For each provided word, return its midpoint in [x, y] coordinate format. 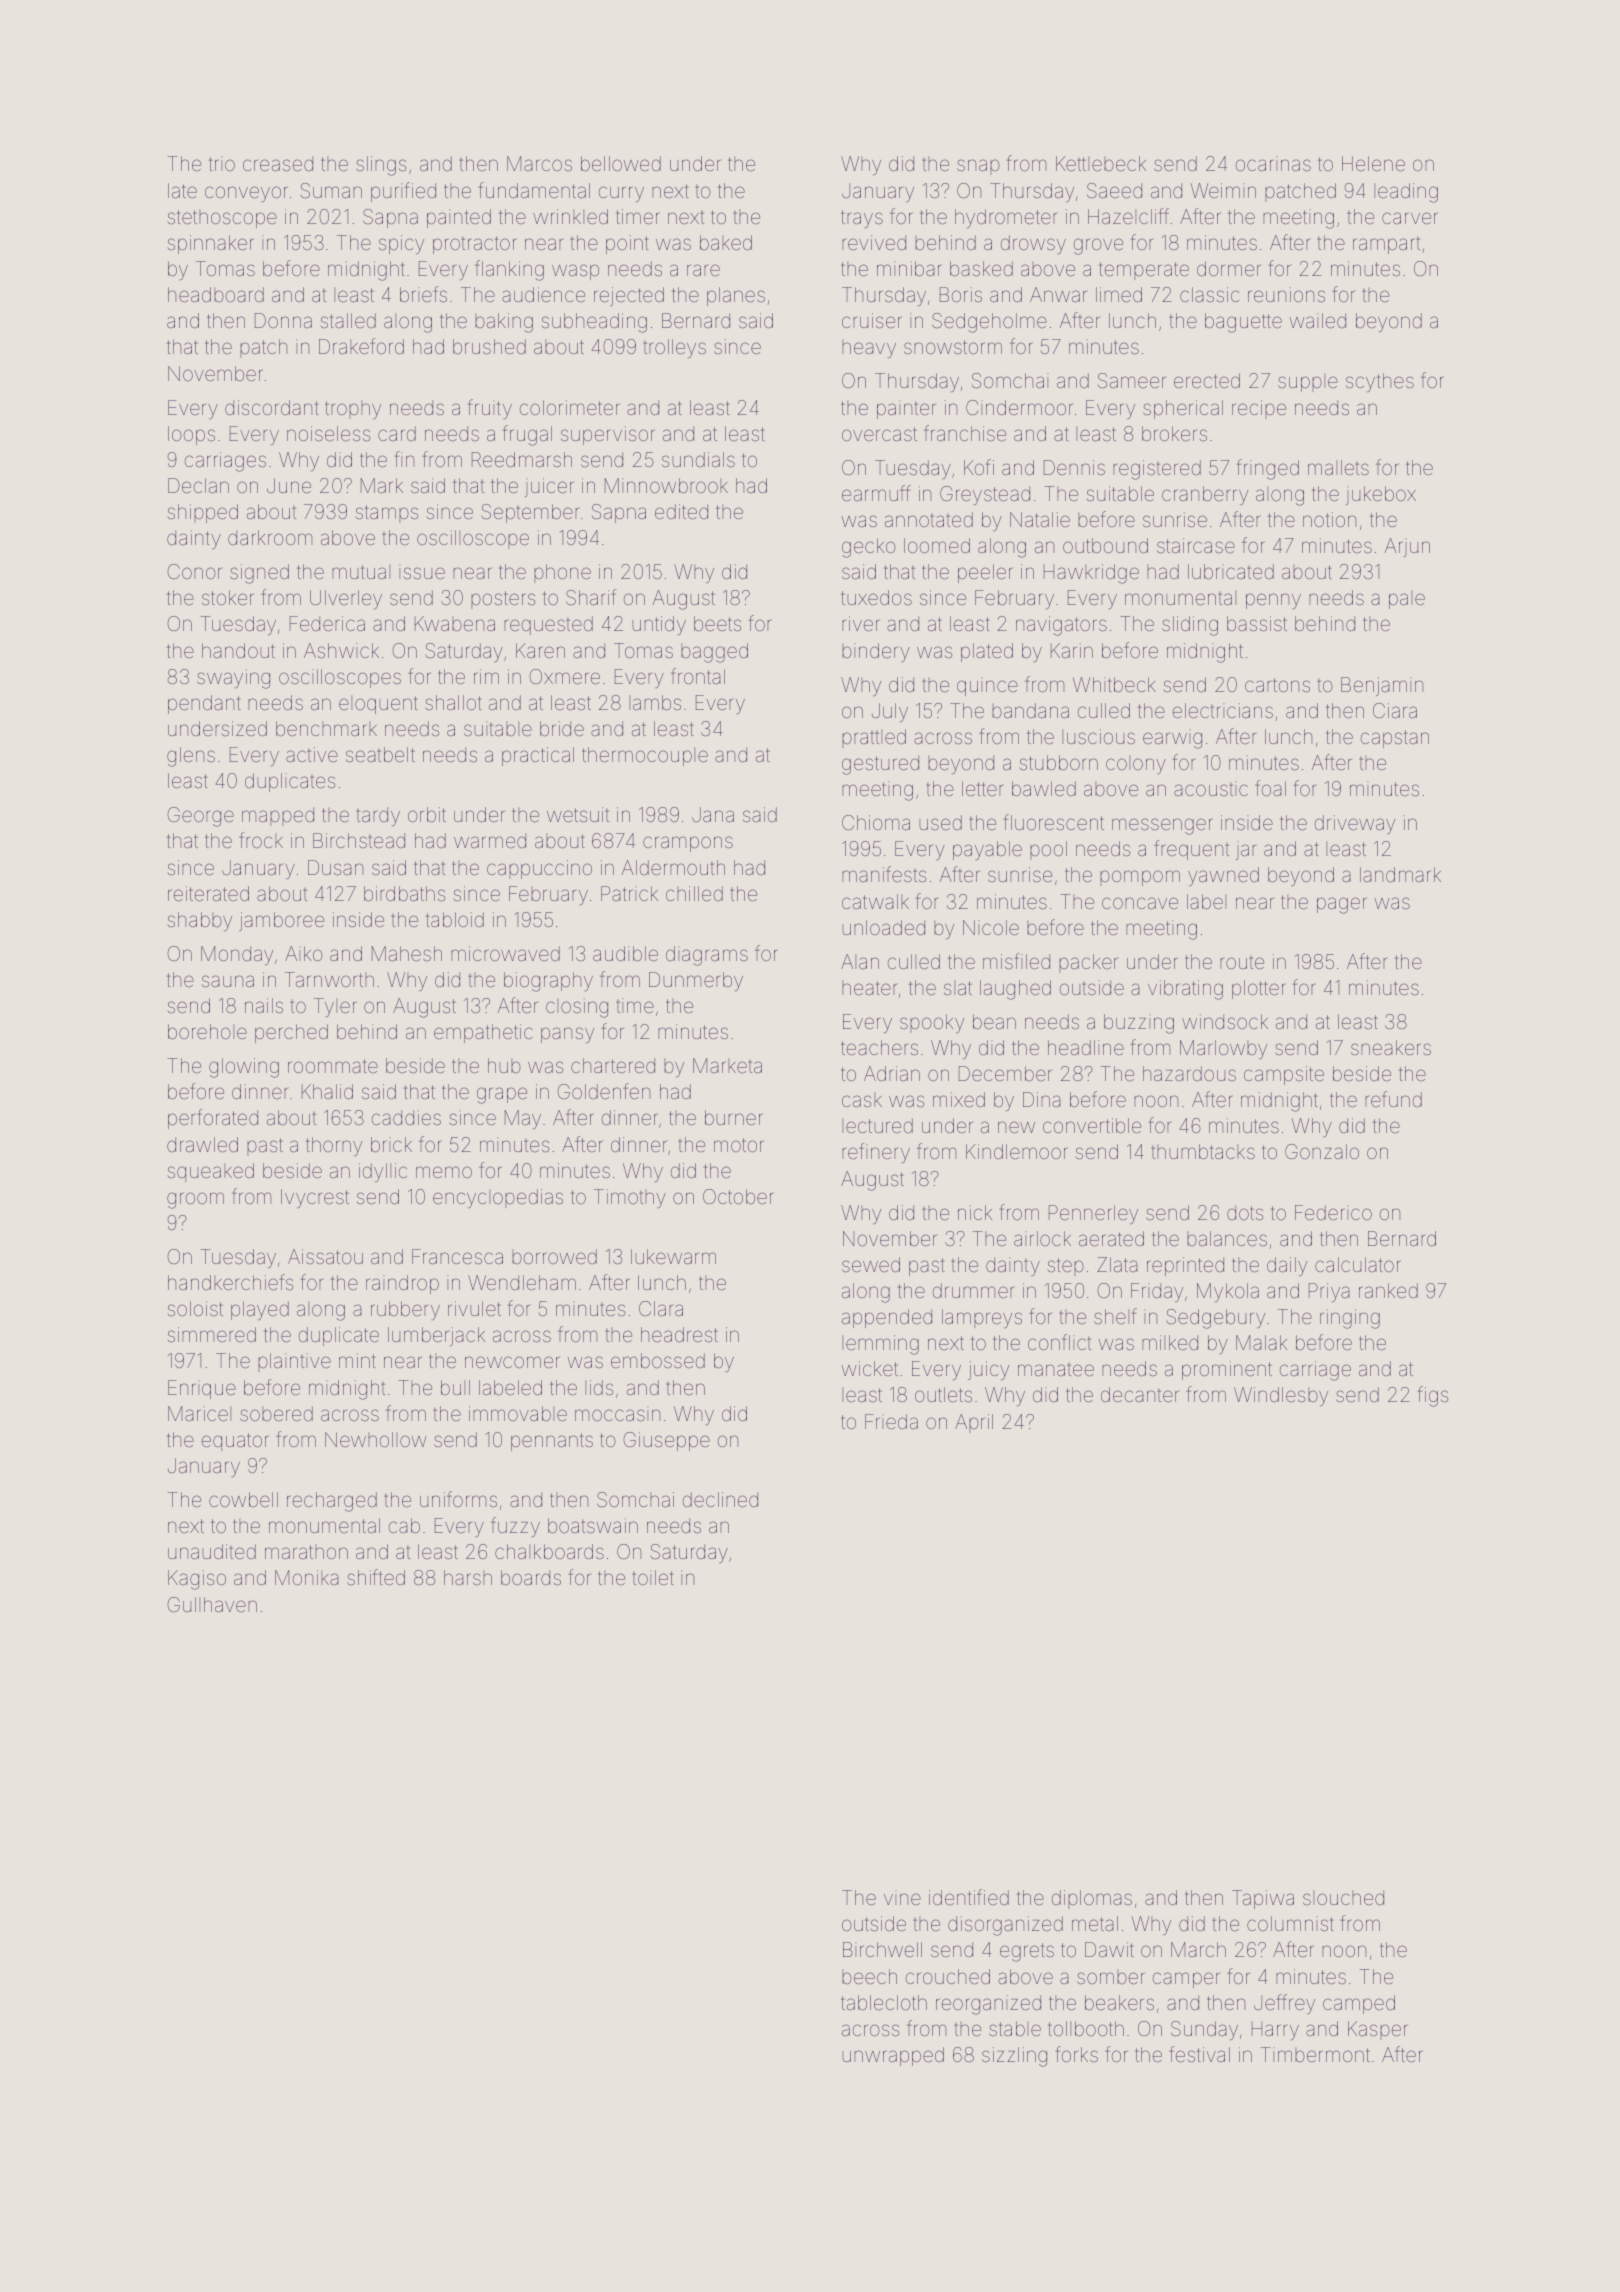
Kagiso [197, 1580]
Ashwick [341, 650]
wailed [1318, 320]
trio [222, 163]
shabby [200, 921]
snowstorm [953, 347]
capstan [1395, 739]
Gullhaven [212, 1604]
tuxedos [876, 597]
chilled [694, 893]
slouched [1343, 1897]
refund [1393, 1099]
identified [969, 1897]
